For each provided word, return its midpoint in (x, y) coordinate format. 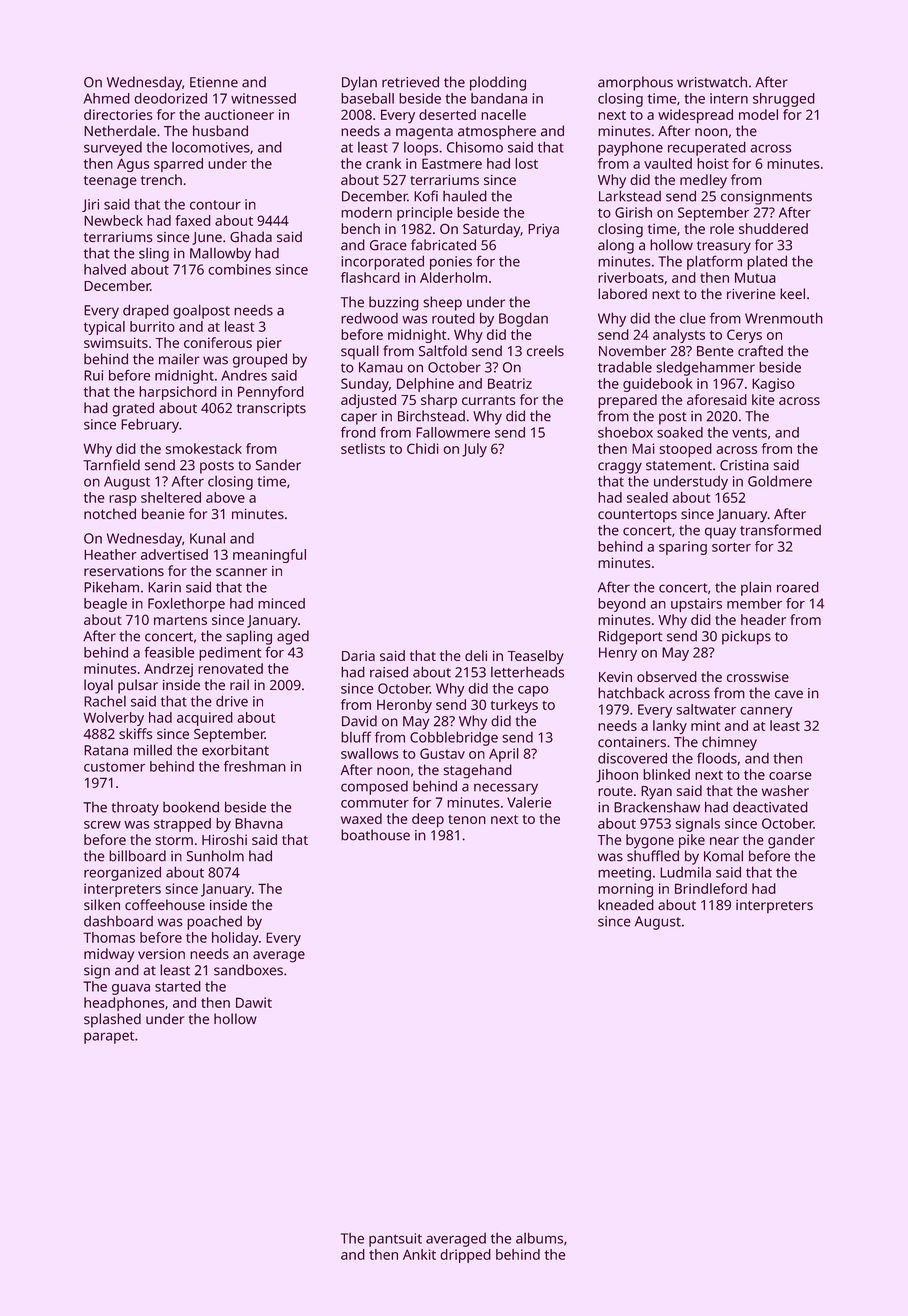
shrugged (784, 100)
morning (625, 890)
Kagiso (773, 385)
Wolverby (114, 719)
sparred (178, 165)
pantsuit (395, 1240)
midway (109, 955)
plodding (498, 83)
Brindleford (711, 888)
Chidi (423, 448)
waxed (361, 818)
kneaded (626, 904)
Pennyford (271, 393)
